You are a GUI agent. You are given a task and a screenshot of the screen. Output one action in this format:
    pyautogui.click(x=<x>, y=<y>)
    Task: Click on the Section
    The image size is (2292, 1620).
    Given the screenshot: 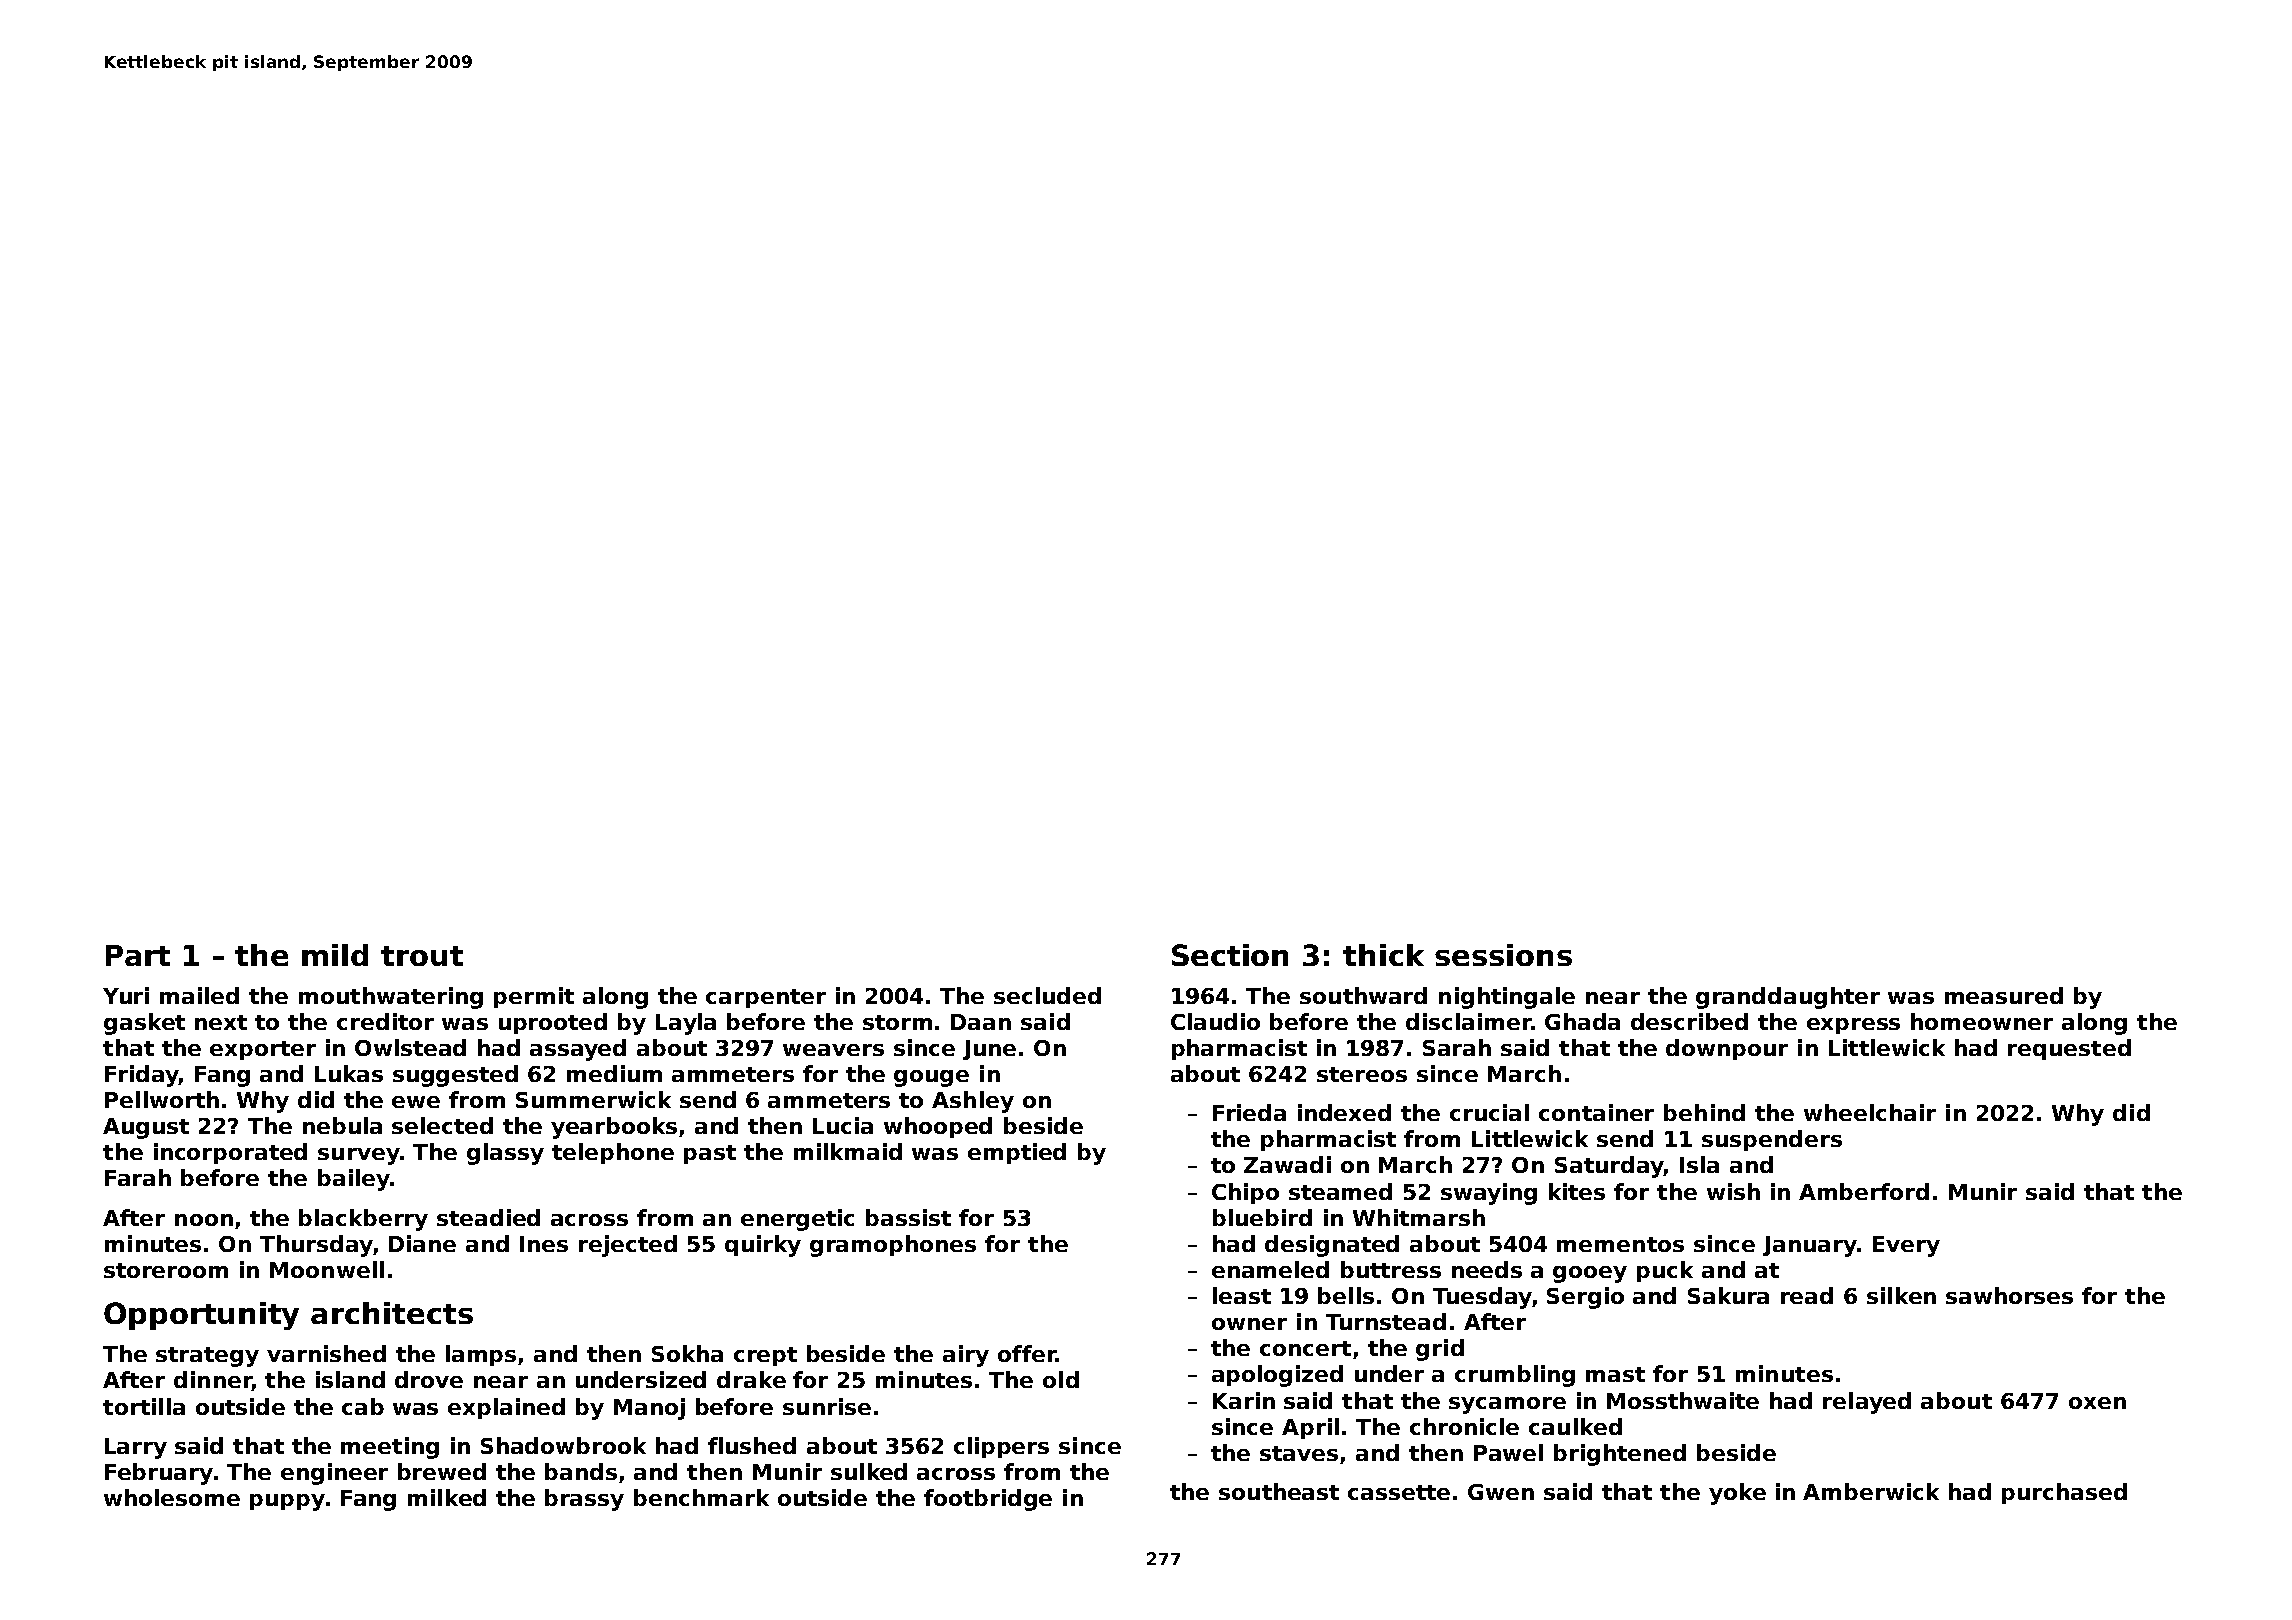 What is the action you would take?
    pyautogui.click(x=1230, y=955)
